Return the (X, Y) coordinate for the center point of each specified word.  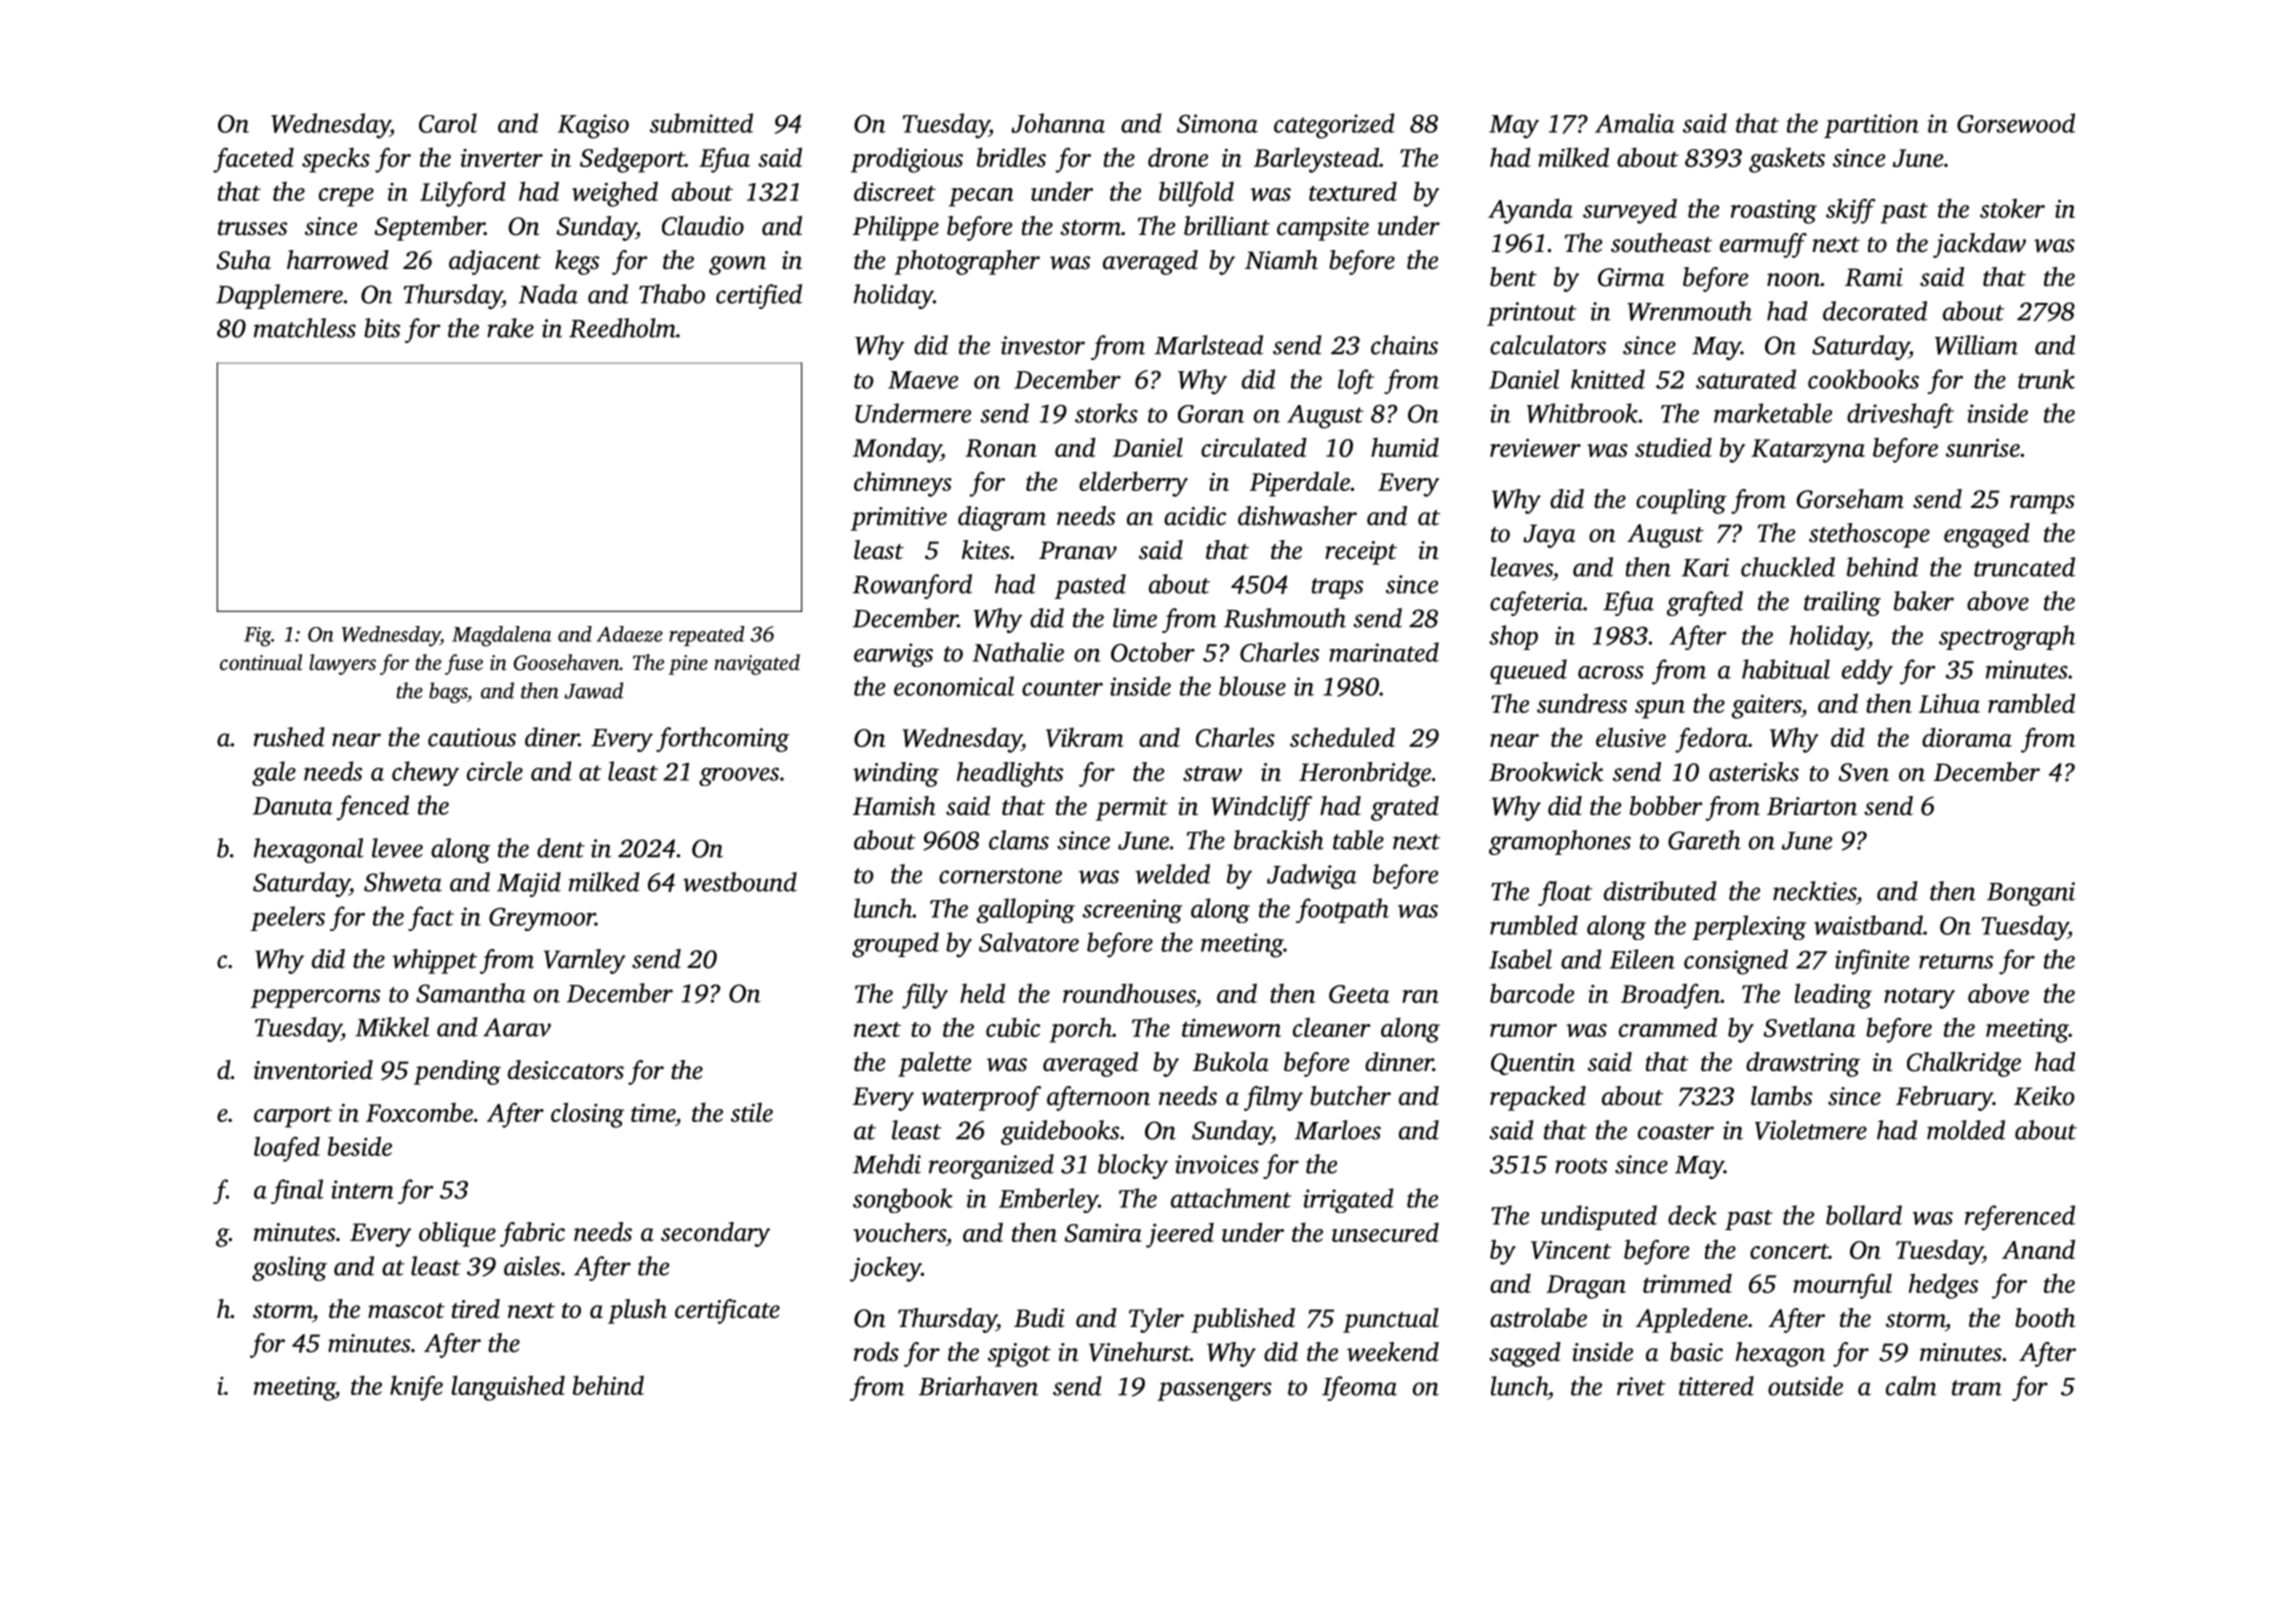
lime (1135, 618)
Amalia (1635, 123)
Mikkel (392, 1027)
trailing (1842, 603)
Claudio (703, 226)
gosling (289, 1268)
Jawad (593, 690)
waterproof (981, 1098)
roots (1581, 1166)
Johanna (1058, 123)
